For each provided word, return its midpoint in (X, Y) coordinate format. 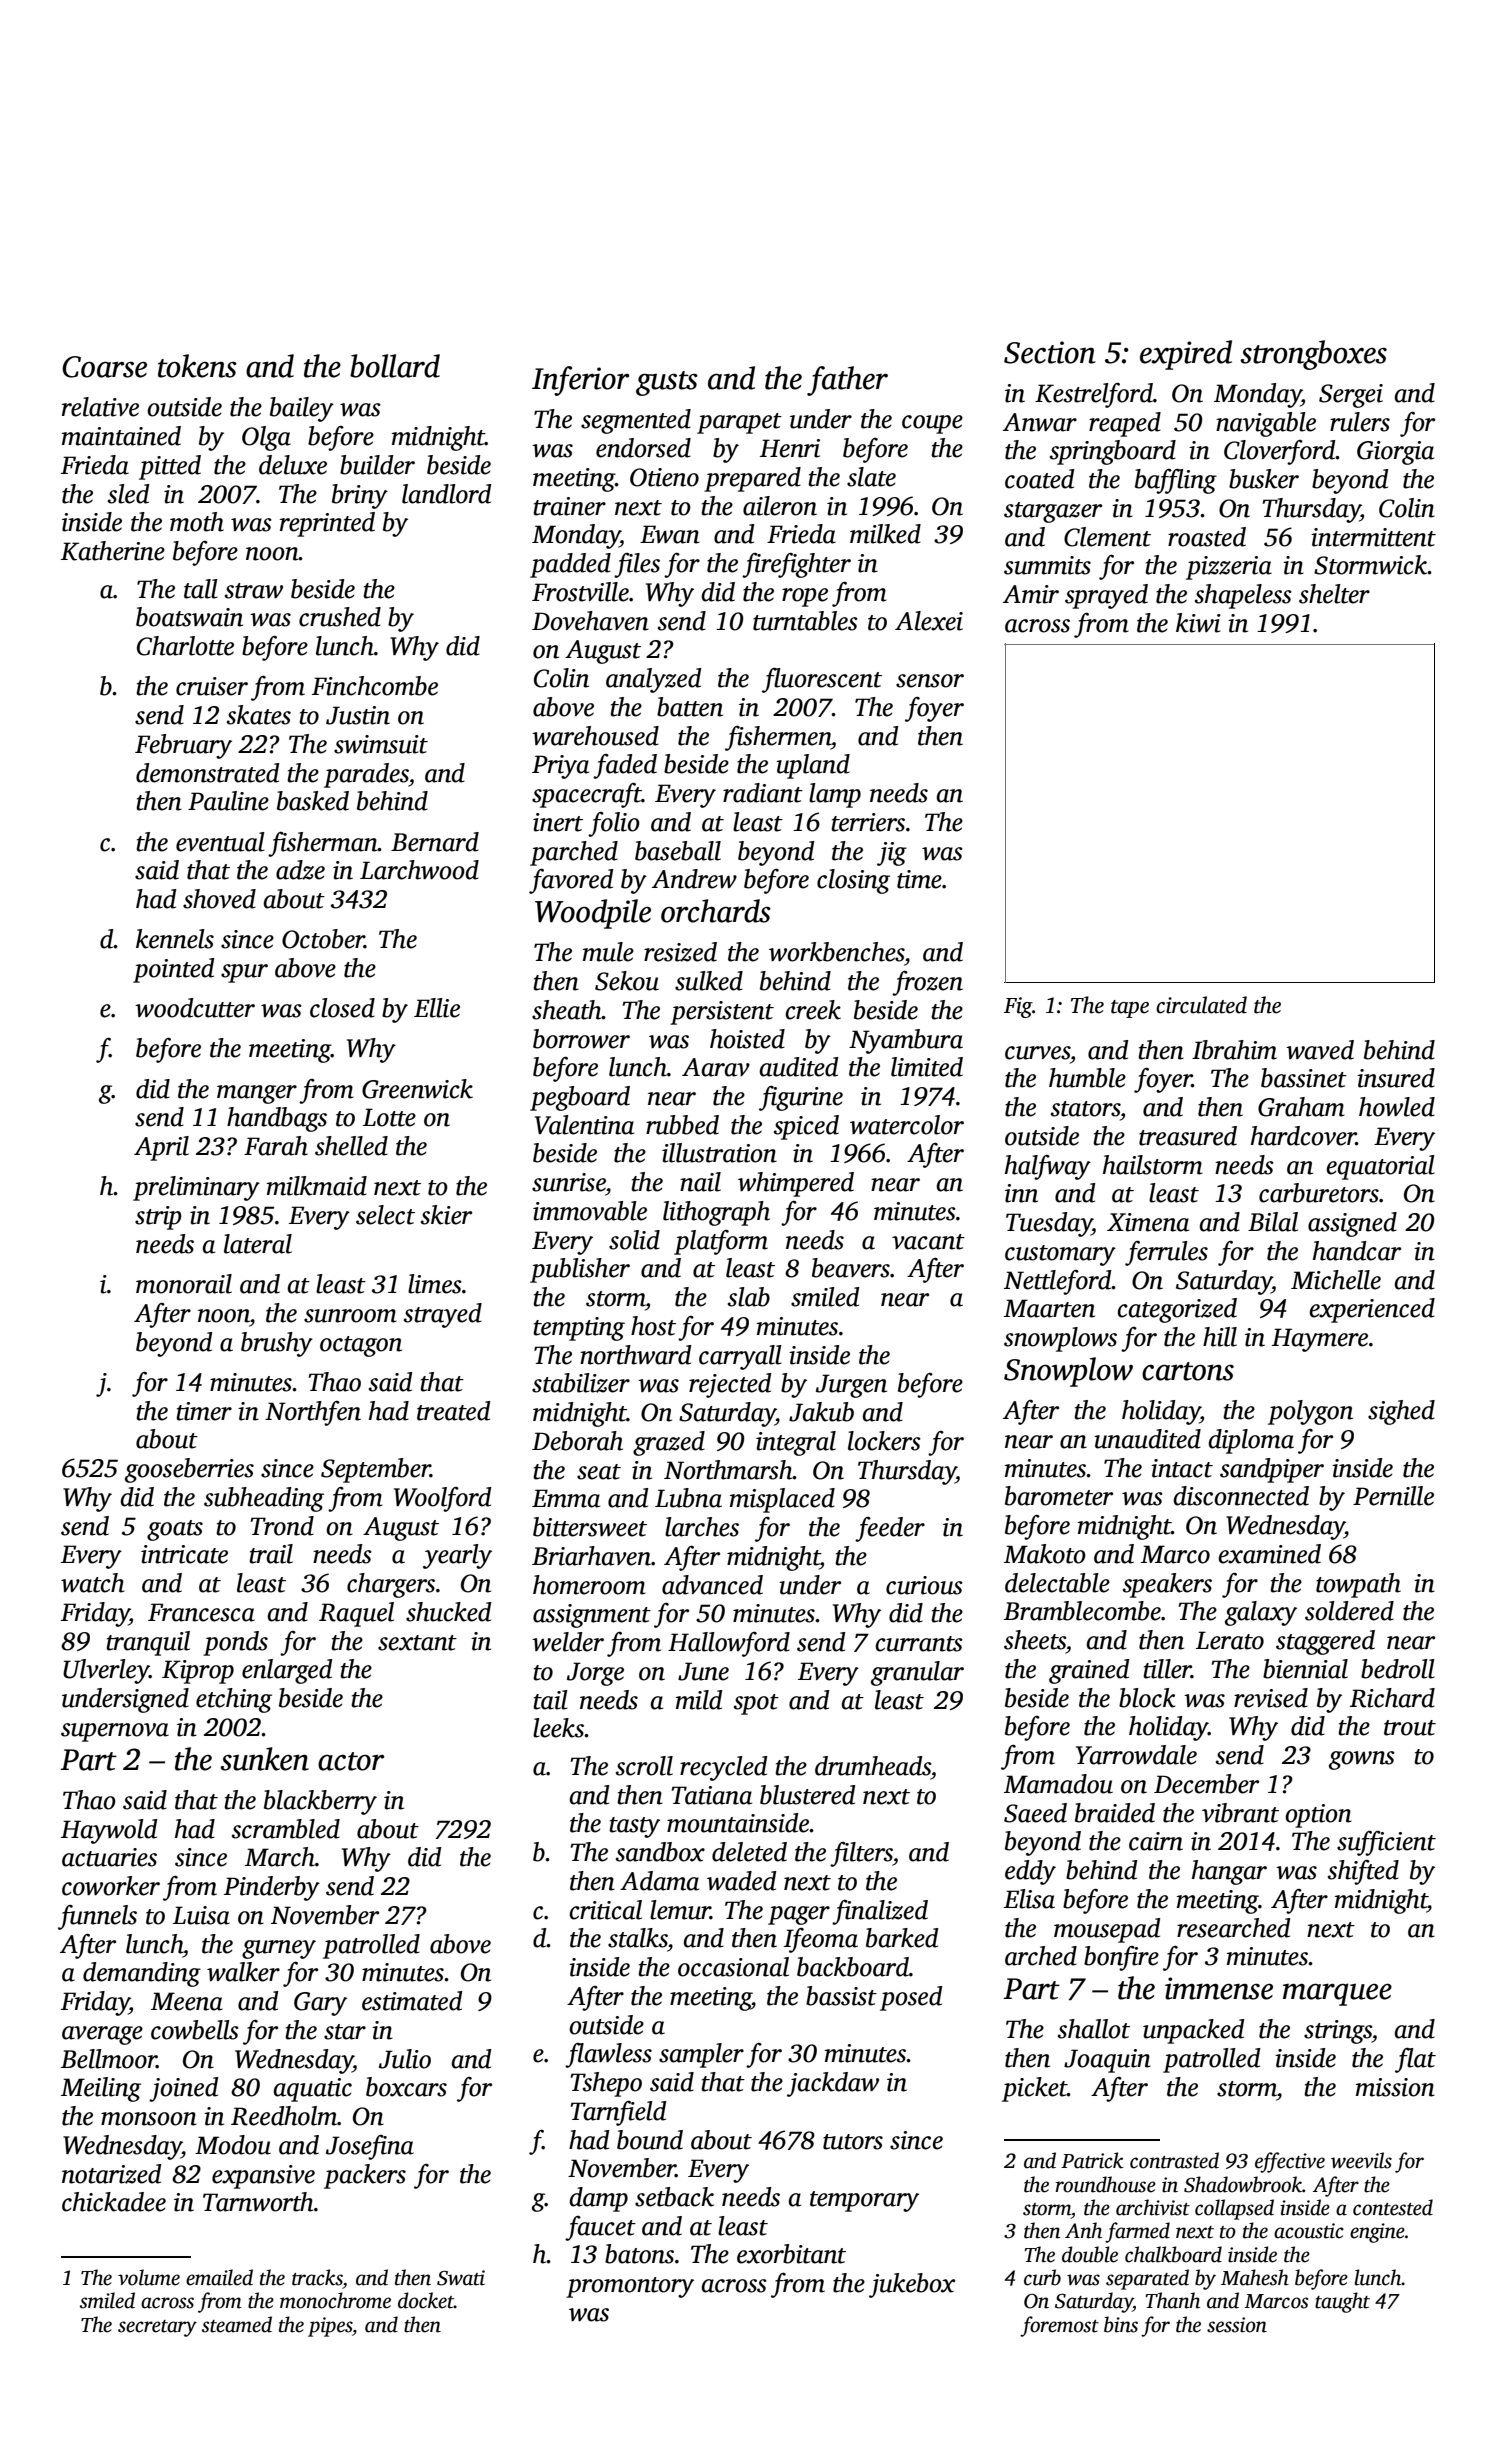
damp (598, 2199)
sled (128, 494)
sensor (930, 681)
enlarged (287, 1671)
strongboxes (1313, 355)
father (847, 381)
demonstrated (207, 773)
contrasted (1174, 2160)
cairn (1156, 1841)
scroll (644, 1766)
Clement (1107, 537)
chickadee (114, 2202)
